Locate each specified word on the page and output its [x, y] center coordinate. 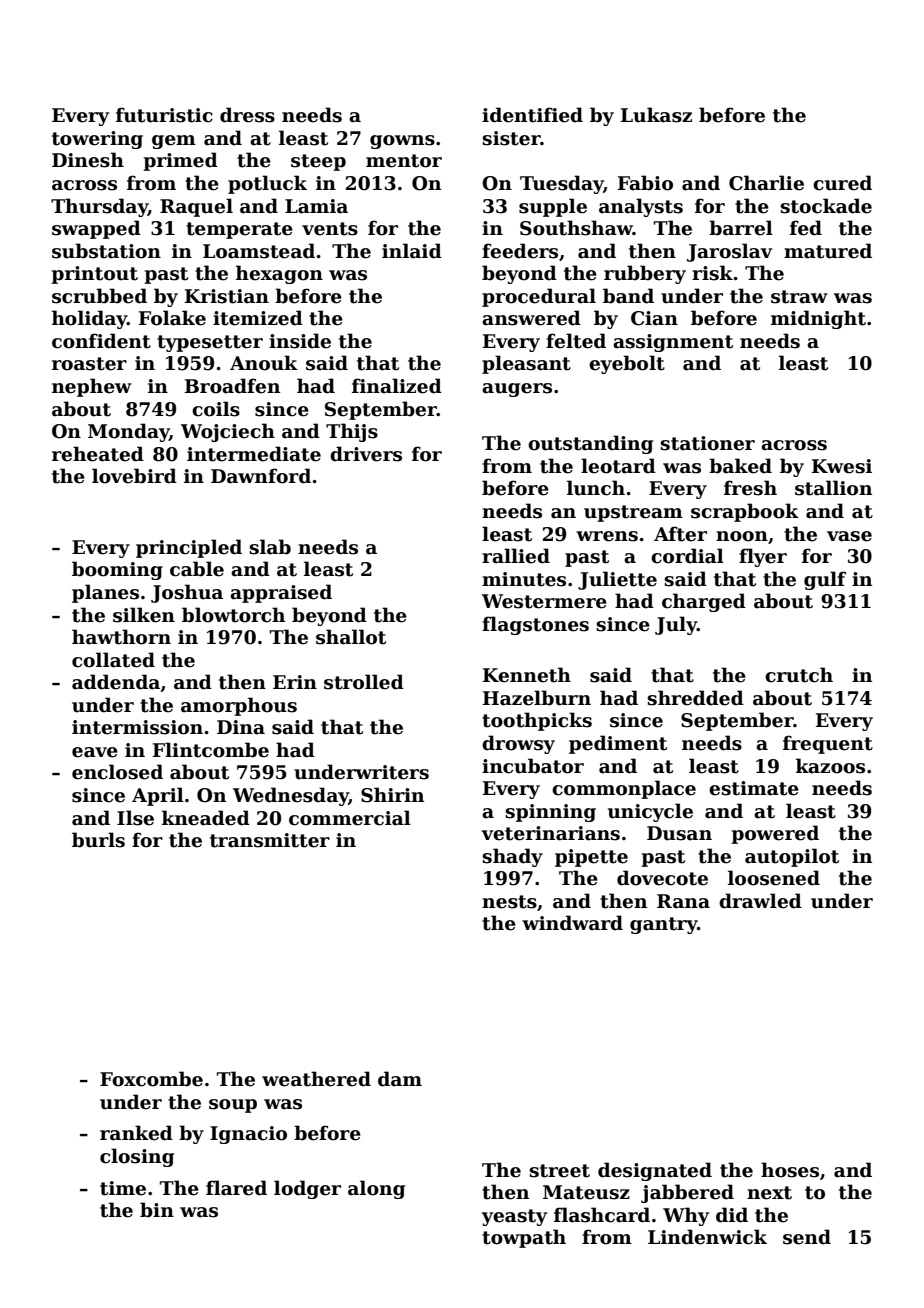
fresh [750, 488]
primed [180, 161]
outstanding [590, 444]
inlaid [412, 251]
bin [157, 1210]
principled [189, 548]
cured [842, 183]
